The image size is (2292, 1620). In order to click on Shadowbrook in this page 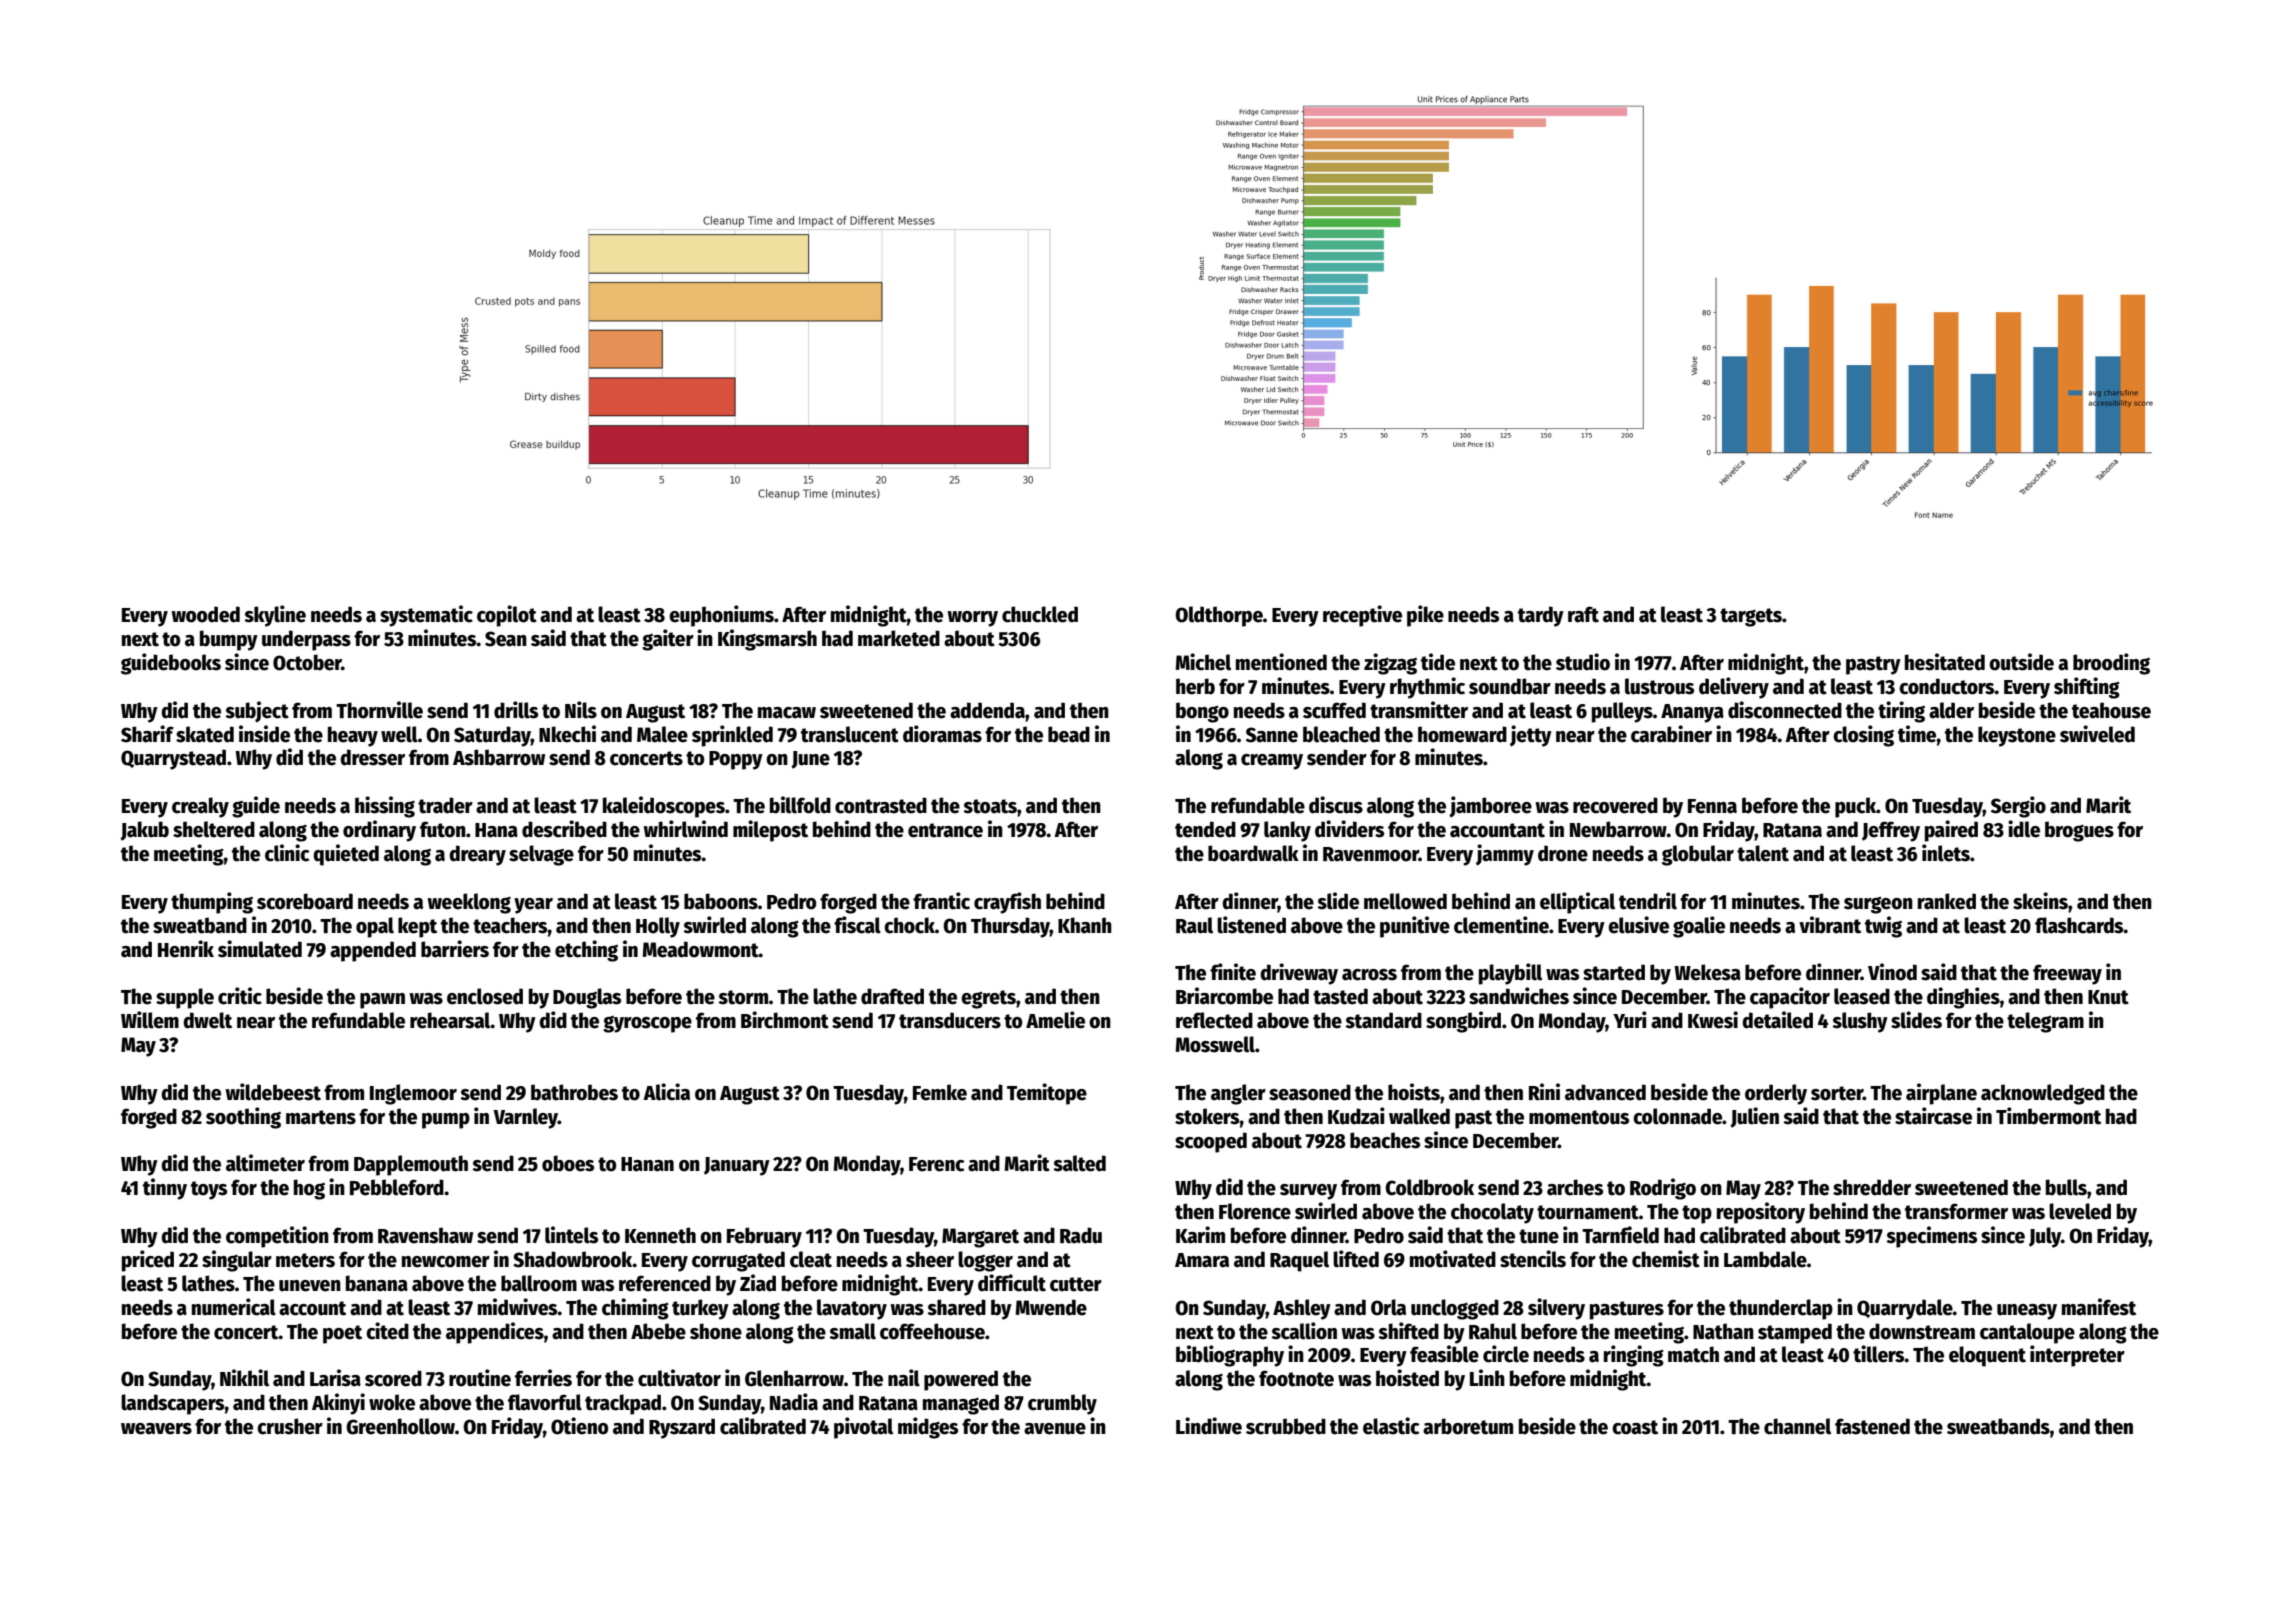, I will do `click(573, 1259)`.
